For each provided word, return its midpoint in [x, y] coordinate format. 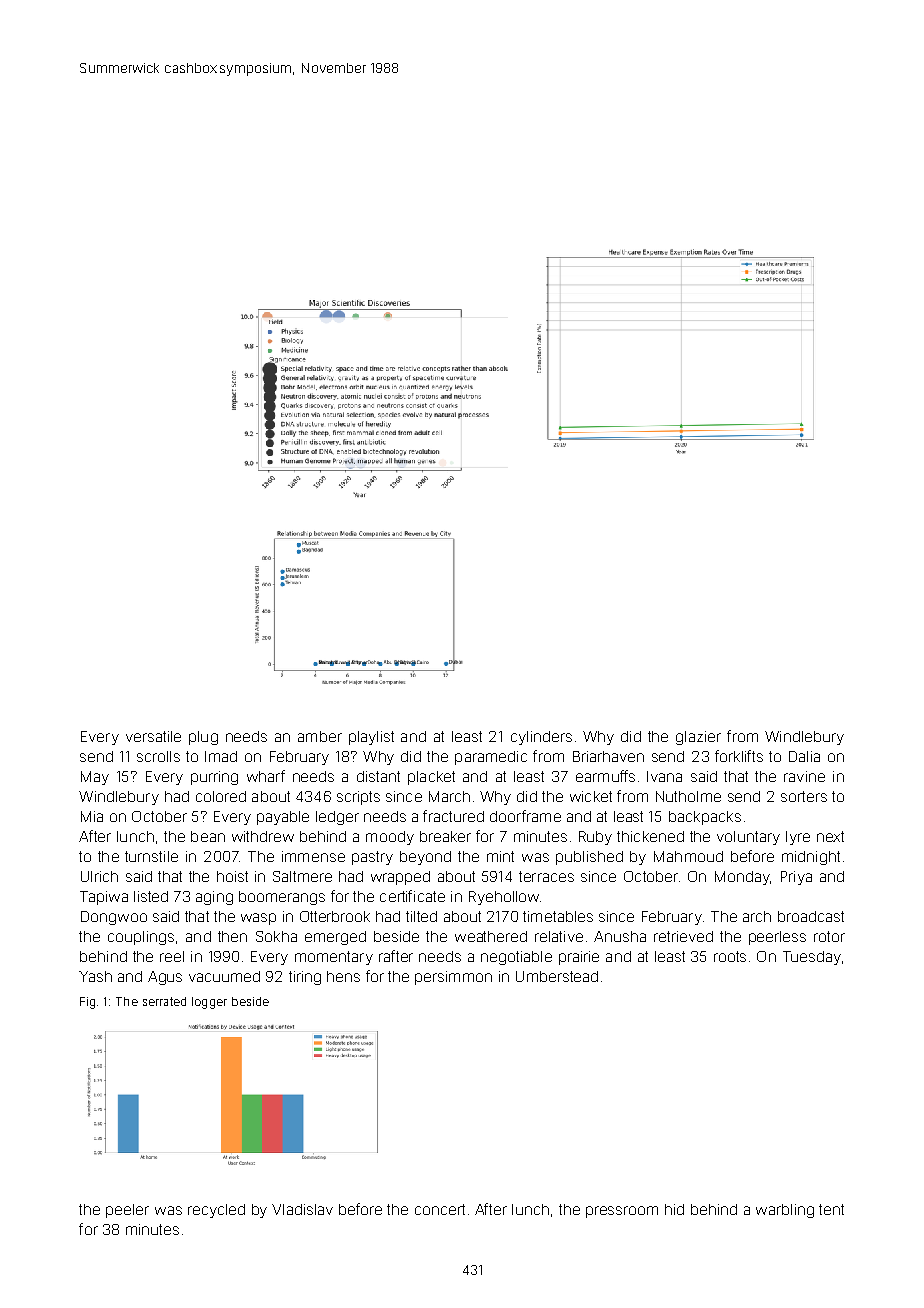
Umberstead [557, 976]
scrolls [158, 756]
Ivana [664, 776]
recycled [216, 1211]
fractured [453, 816]
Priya [796, 878]
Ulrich [99, 876]
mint [500, 856]
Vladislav [302, 1209]
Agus [165, 978]
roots [730, 956]
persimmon [453, 978]
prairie [579, 958]
